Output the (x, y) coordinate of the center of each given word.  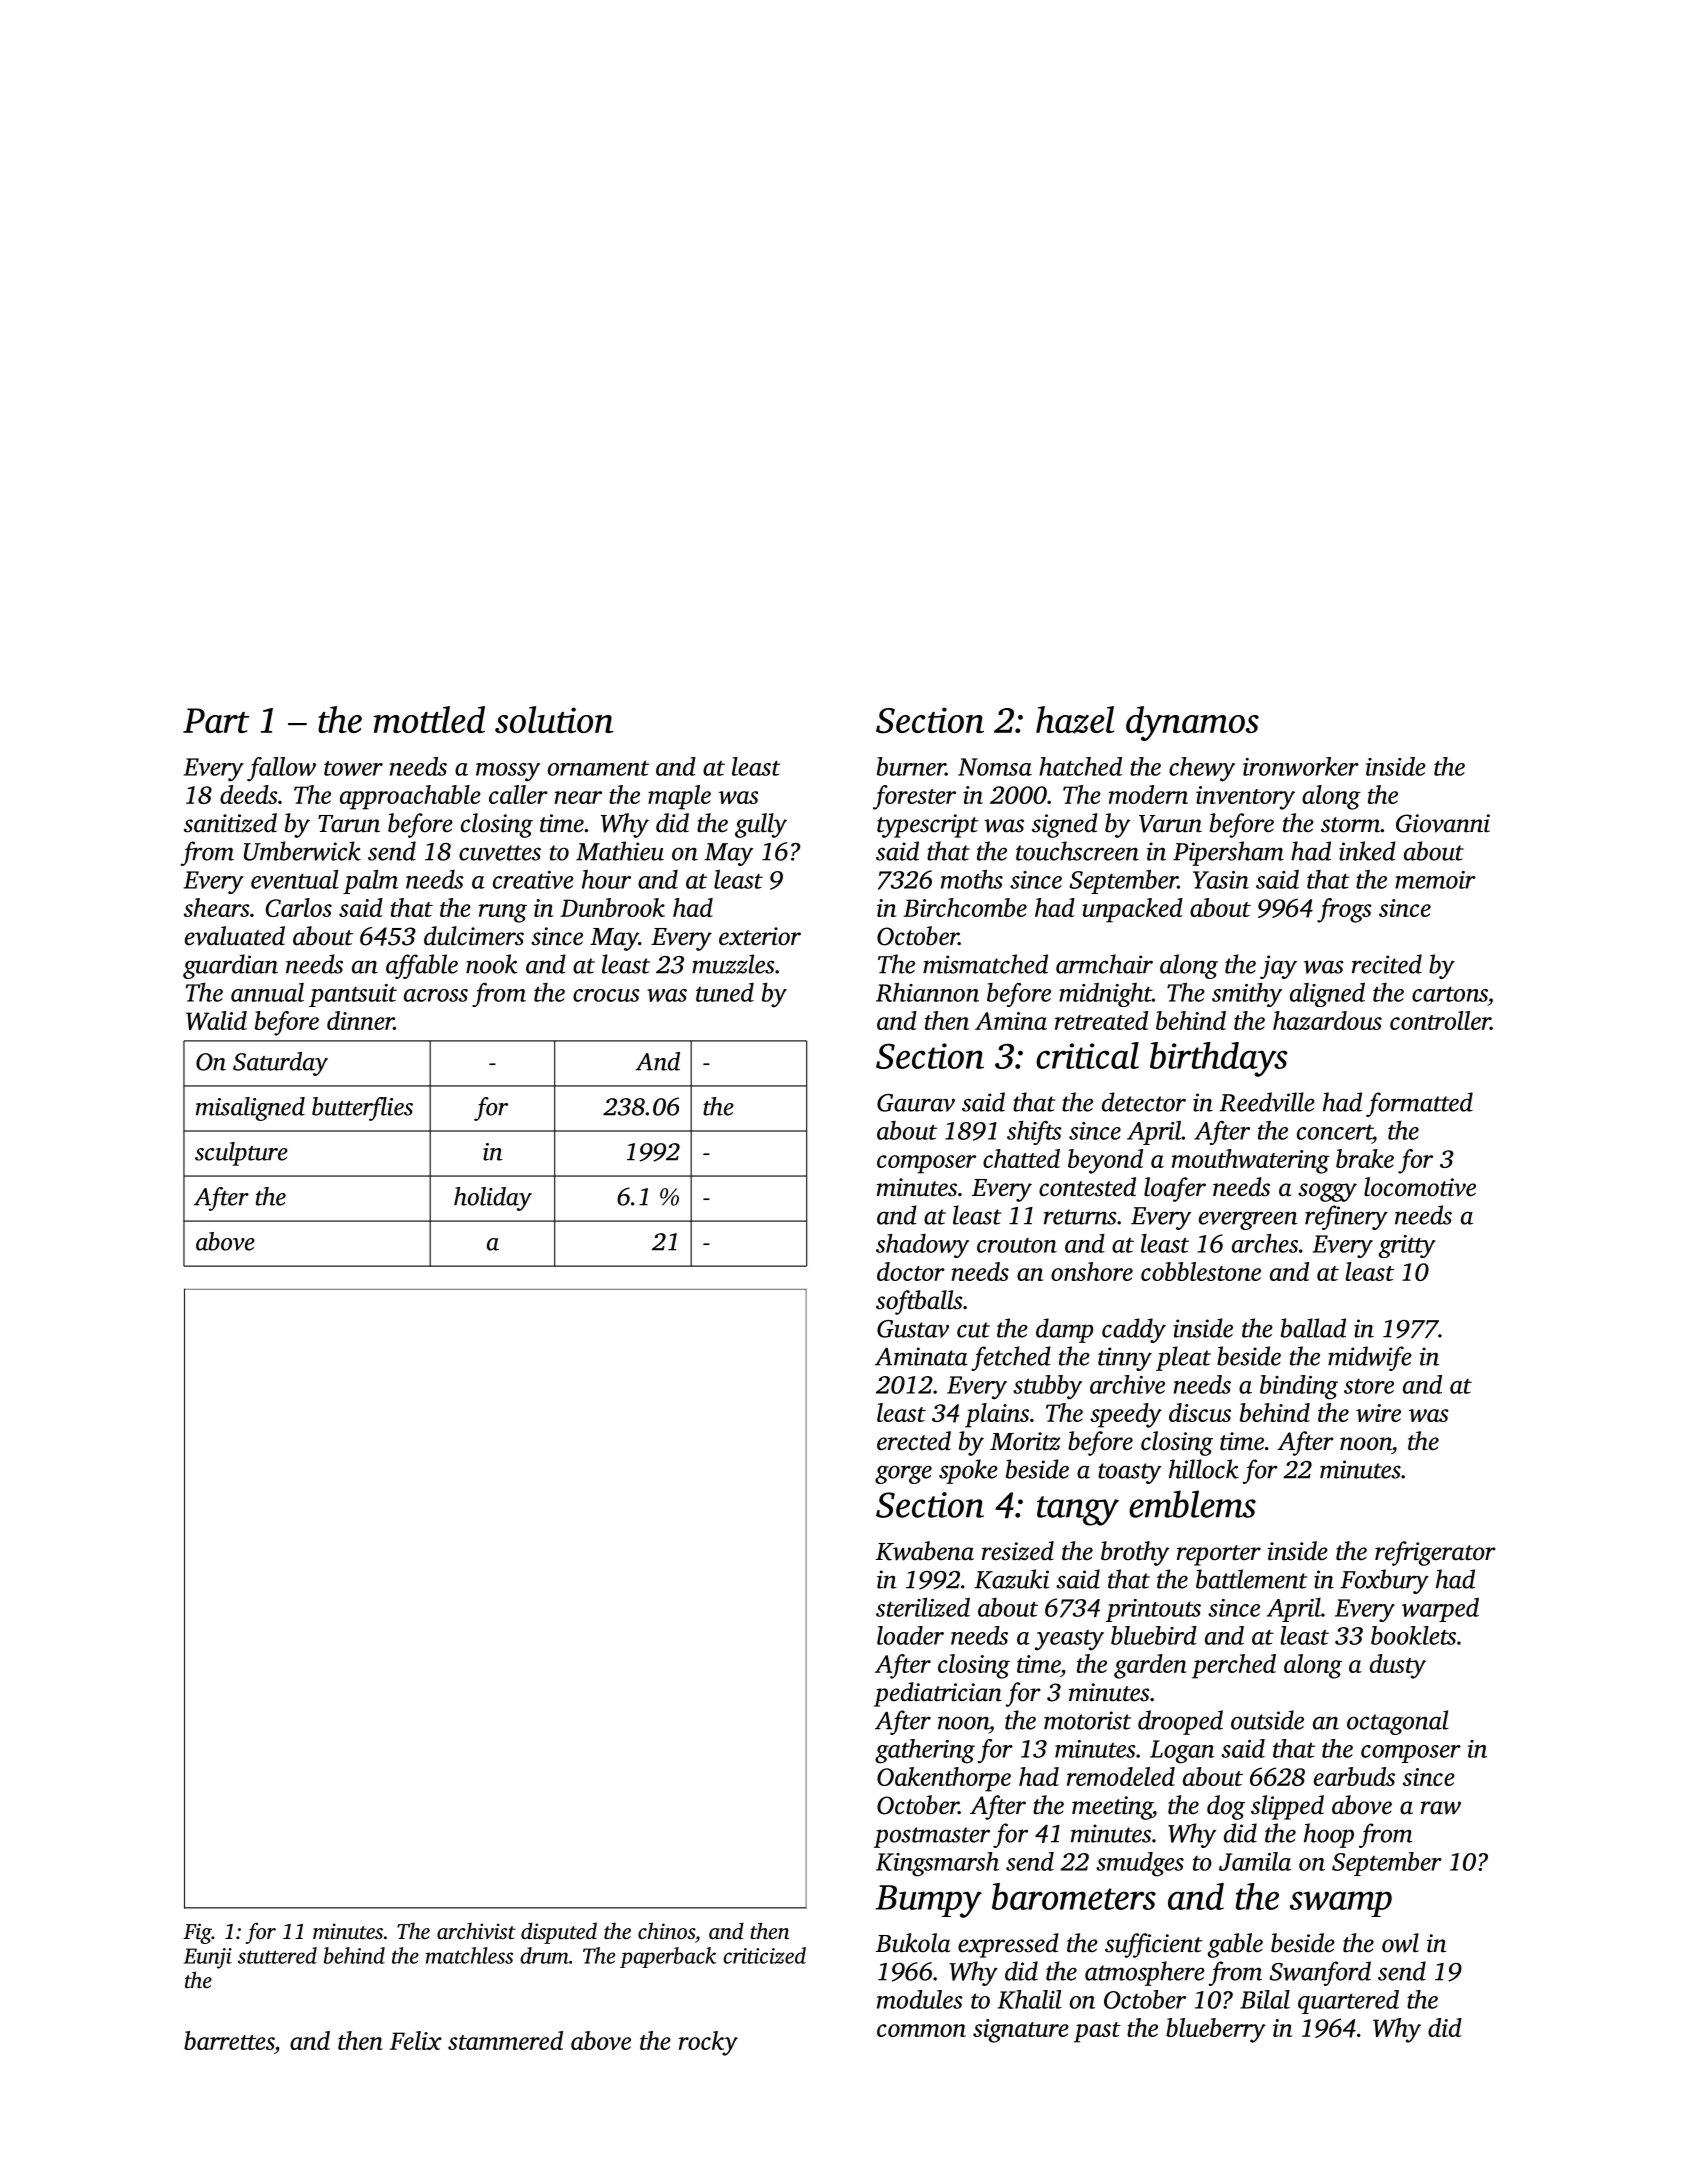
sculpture (241, 1154)
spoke (968, 1471)
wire (1378, 1413)
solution (554, 719)
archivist (476, 1931)
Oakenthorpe (944, 1779)
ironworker (1301, 766)
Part (216, 720)
